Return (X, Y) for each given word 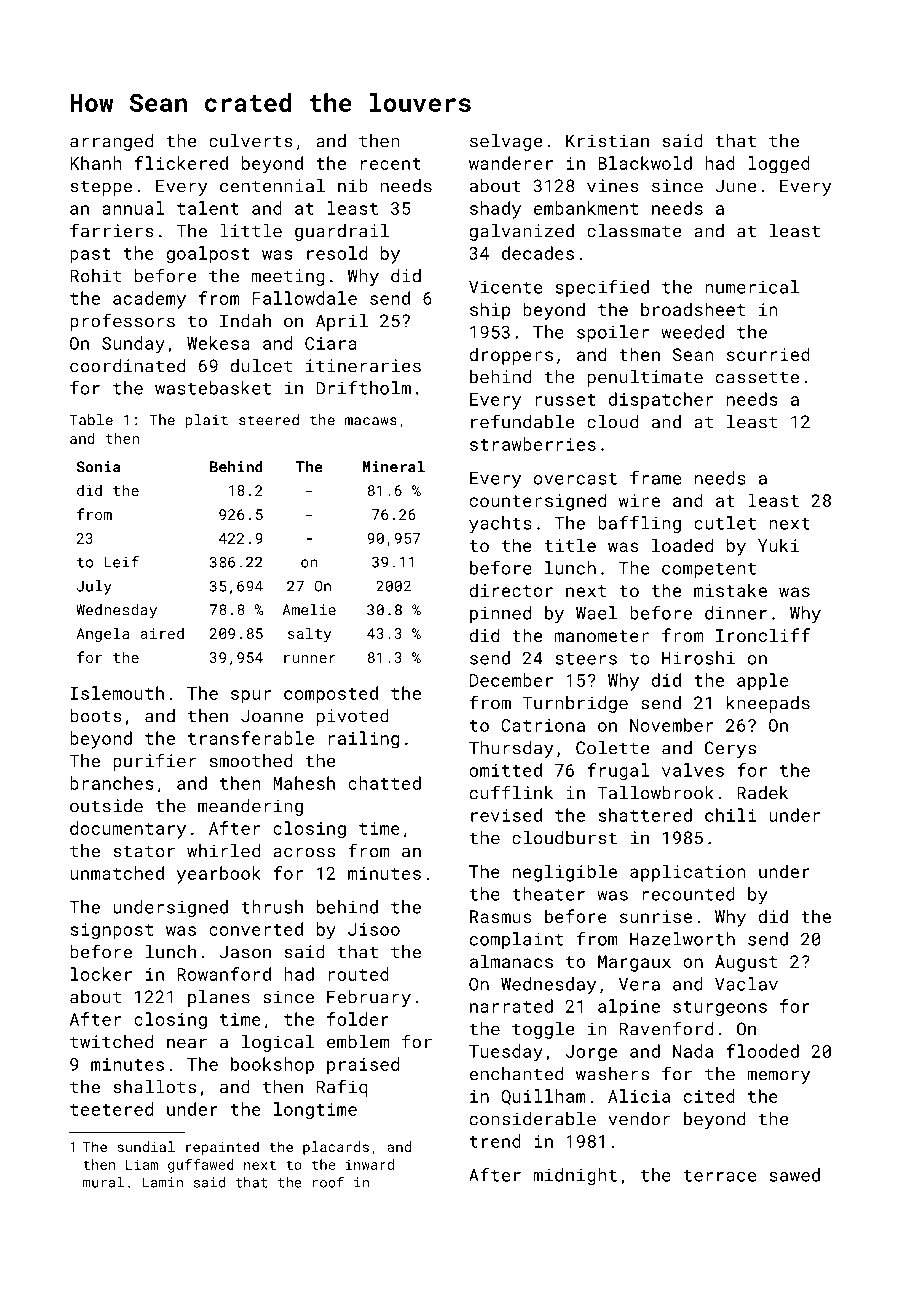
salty (310, 634)
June (736, 186)
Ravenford (666, 1028)
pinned (500, 614)
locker (101, 974)
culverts (251, 141)
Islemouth (117, 693)
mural (103, 1182)
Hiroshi (698, 658)
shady (495, 210)
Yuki (778, 545)
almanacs (511, 961)
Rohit (95, 276)
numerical (752, 287)
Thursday (511, 749)
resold (337, 253)
